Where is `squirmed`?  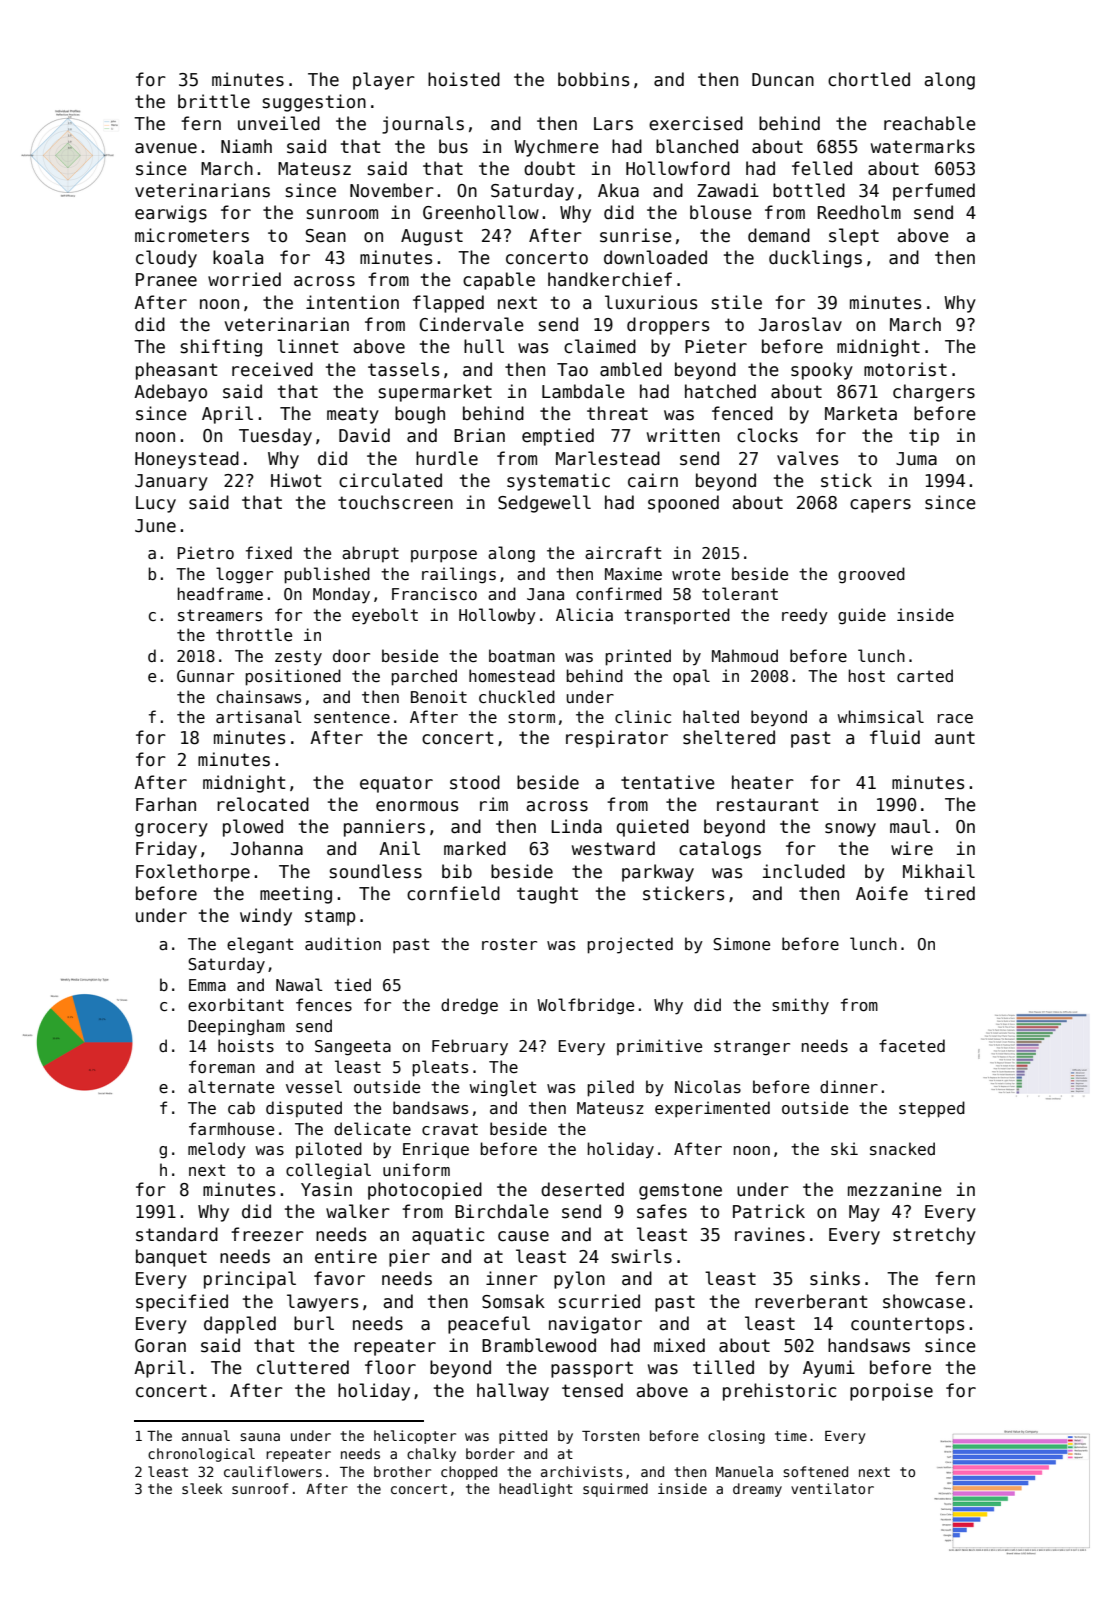
squirmed is located at coordinates (615, 1490).
